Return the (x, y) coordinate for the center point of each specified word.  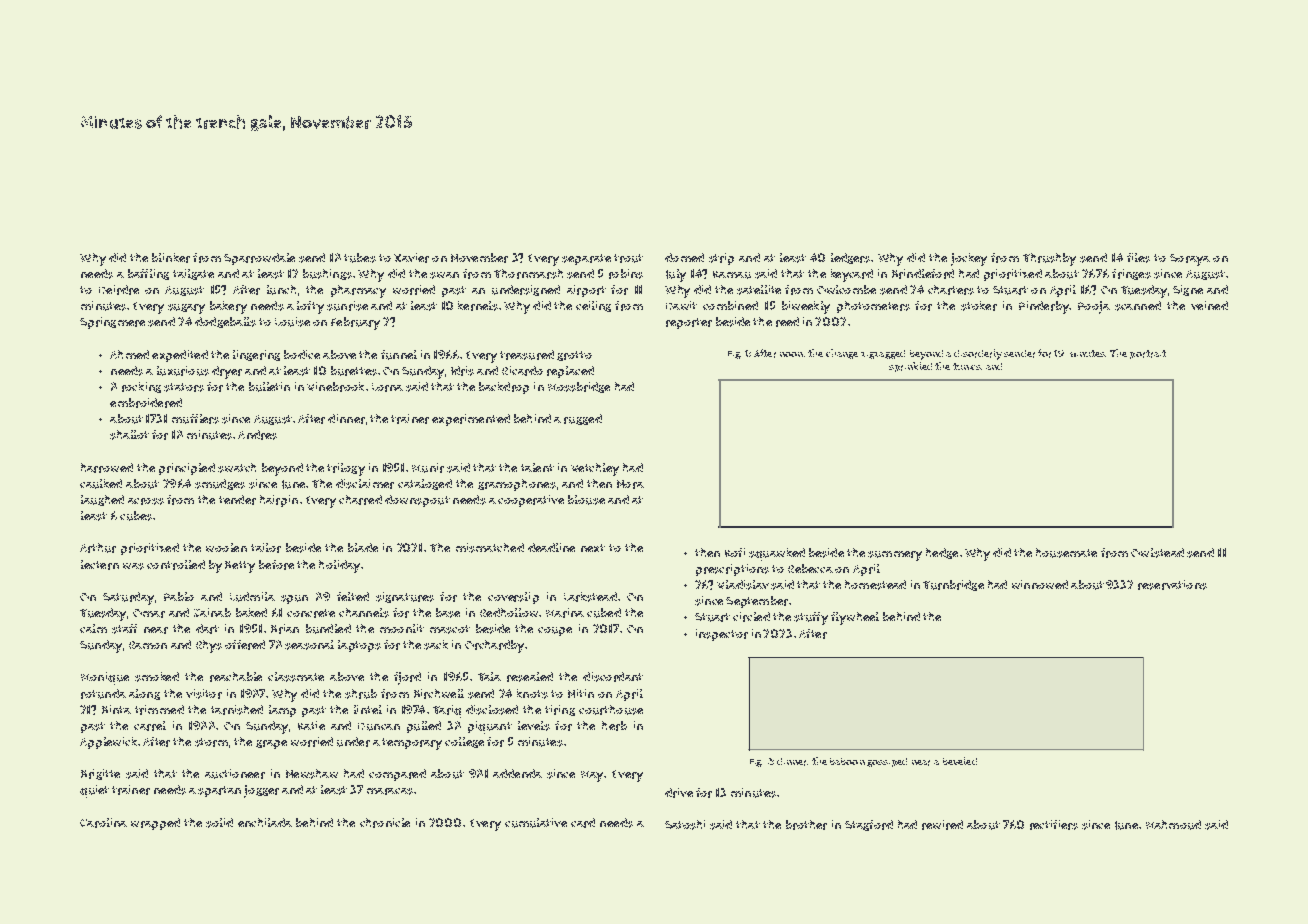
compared (397, 775)
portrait (1148, 354)
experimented (471, 420)
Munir (428, 468)
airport (586, 291)
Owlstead (1157, 553)
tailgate (193, 274)
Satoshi (685, 825)
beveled (960, 761)
